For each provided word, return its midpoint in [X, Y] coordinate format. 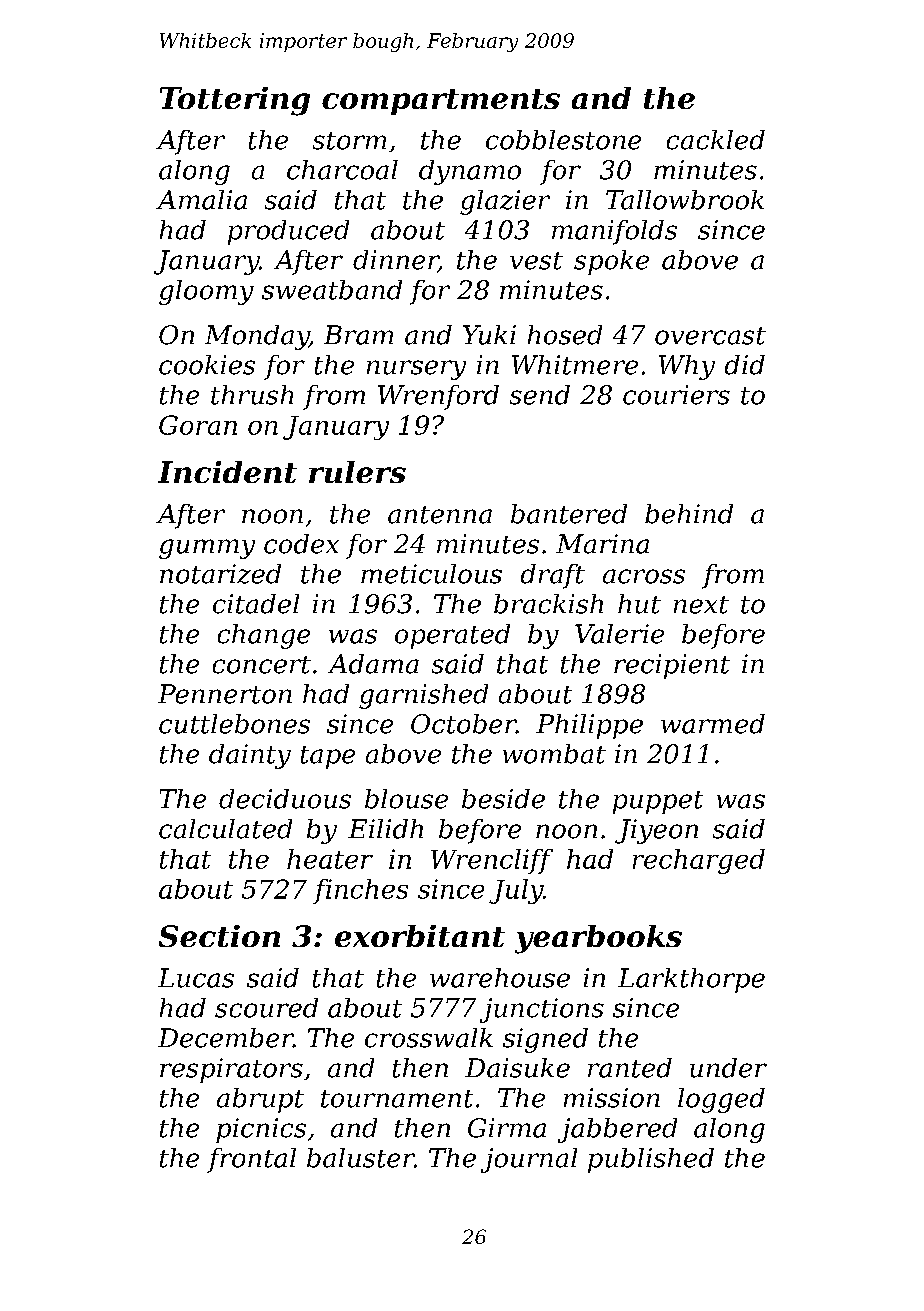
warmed [713, 724]
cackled [716, 140]
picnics [261, 1130]
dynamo [470, 172]
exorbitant [420, 936]
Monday [257, 337]
